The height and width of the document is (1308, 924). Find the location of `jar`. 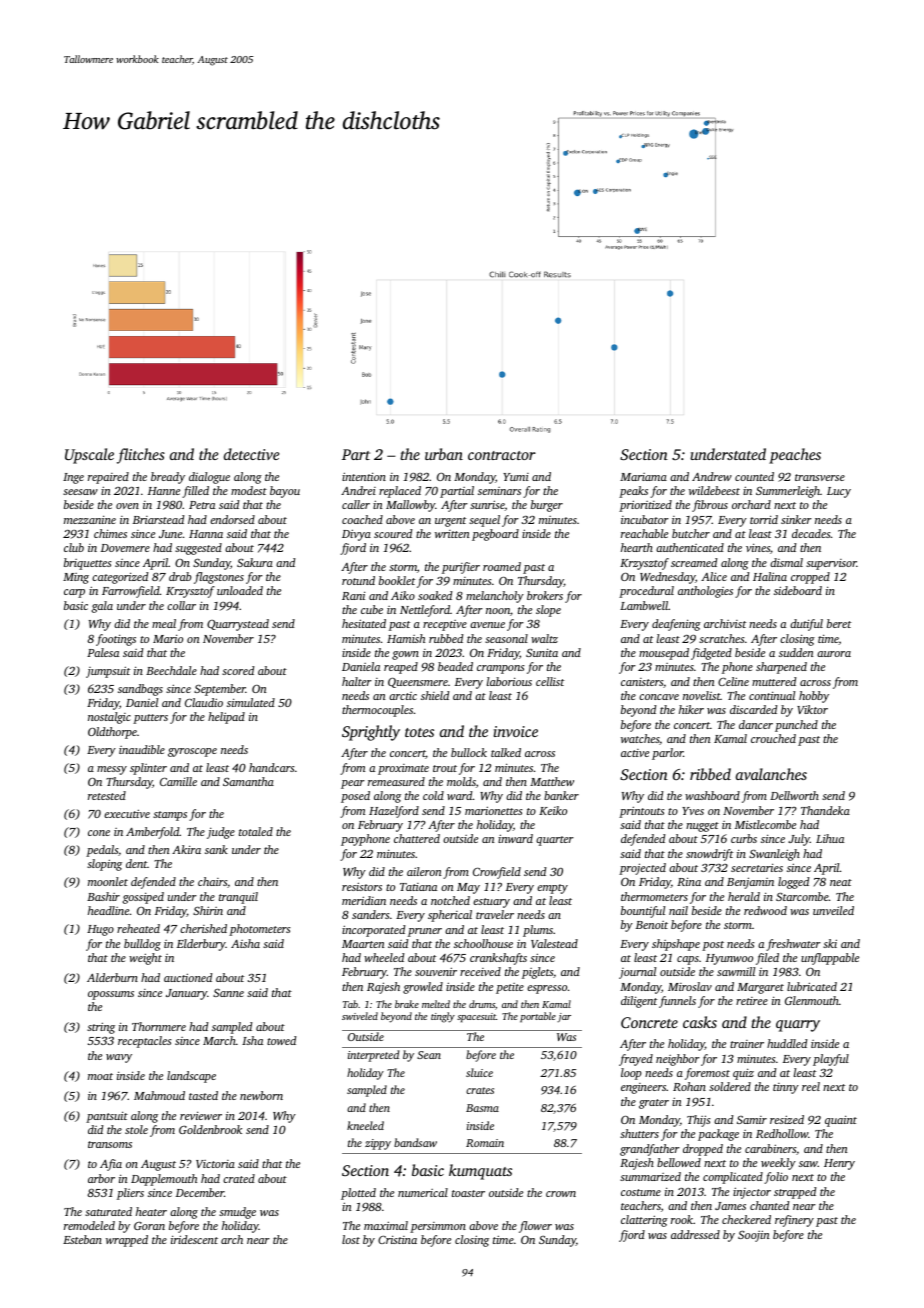

jar is located at coordinates (564, 1017).
